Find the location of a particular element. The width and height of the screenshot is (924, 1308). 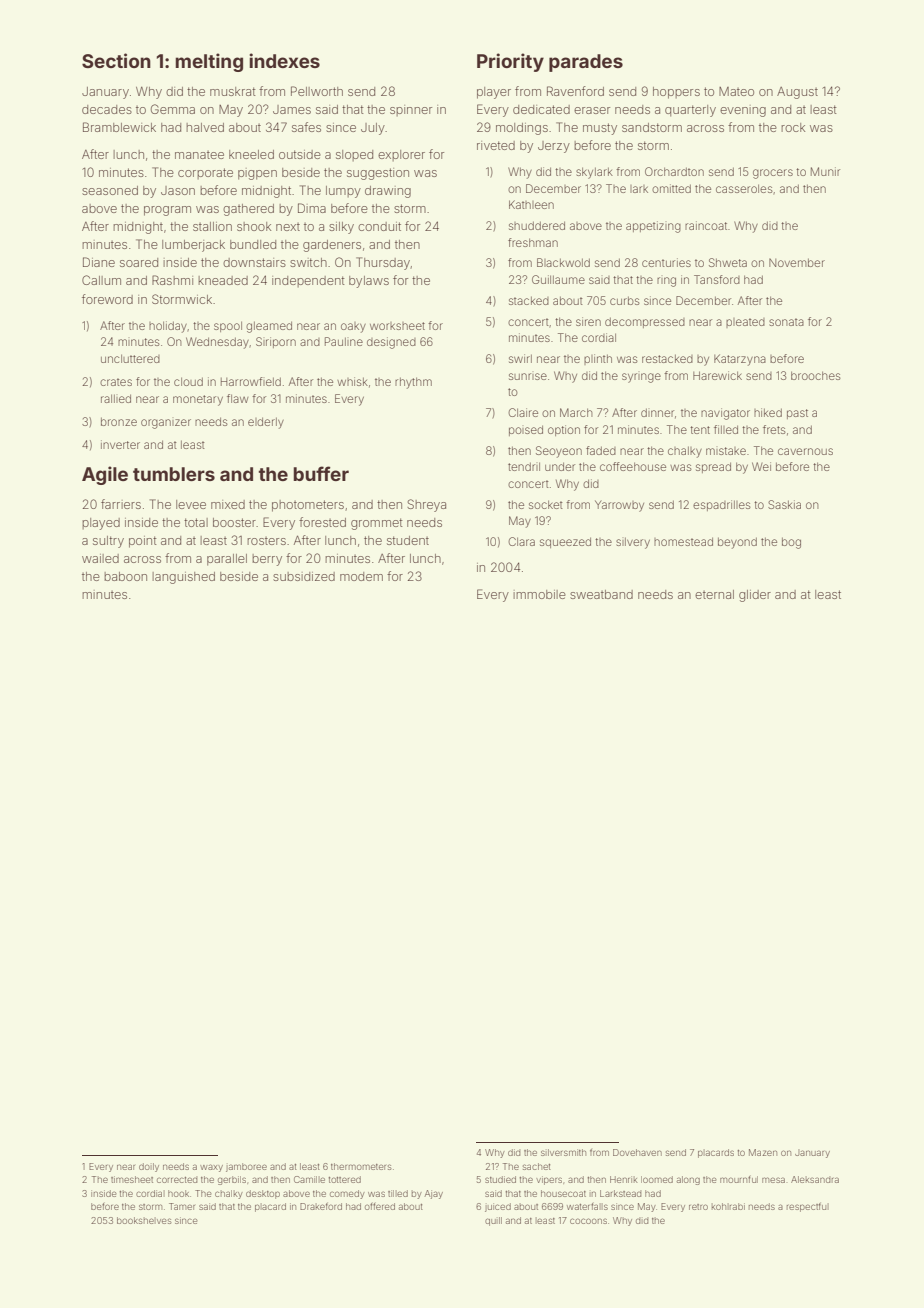

sweatband is located at coordinates (601, 594).
